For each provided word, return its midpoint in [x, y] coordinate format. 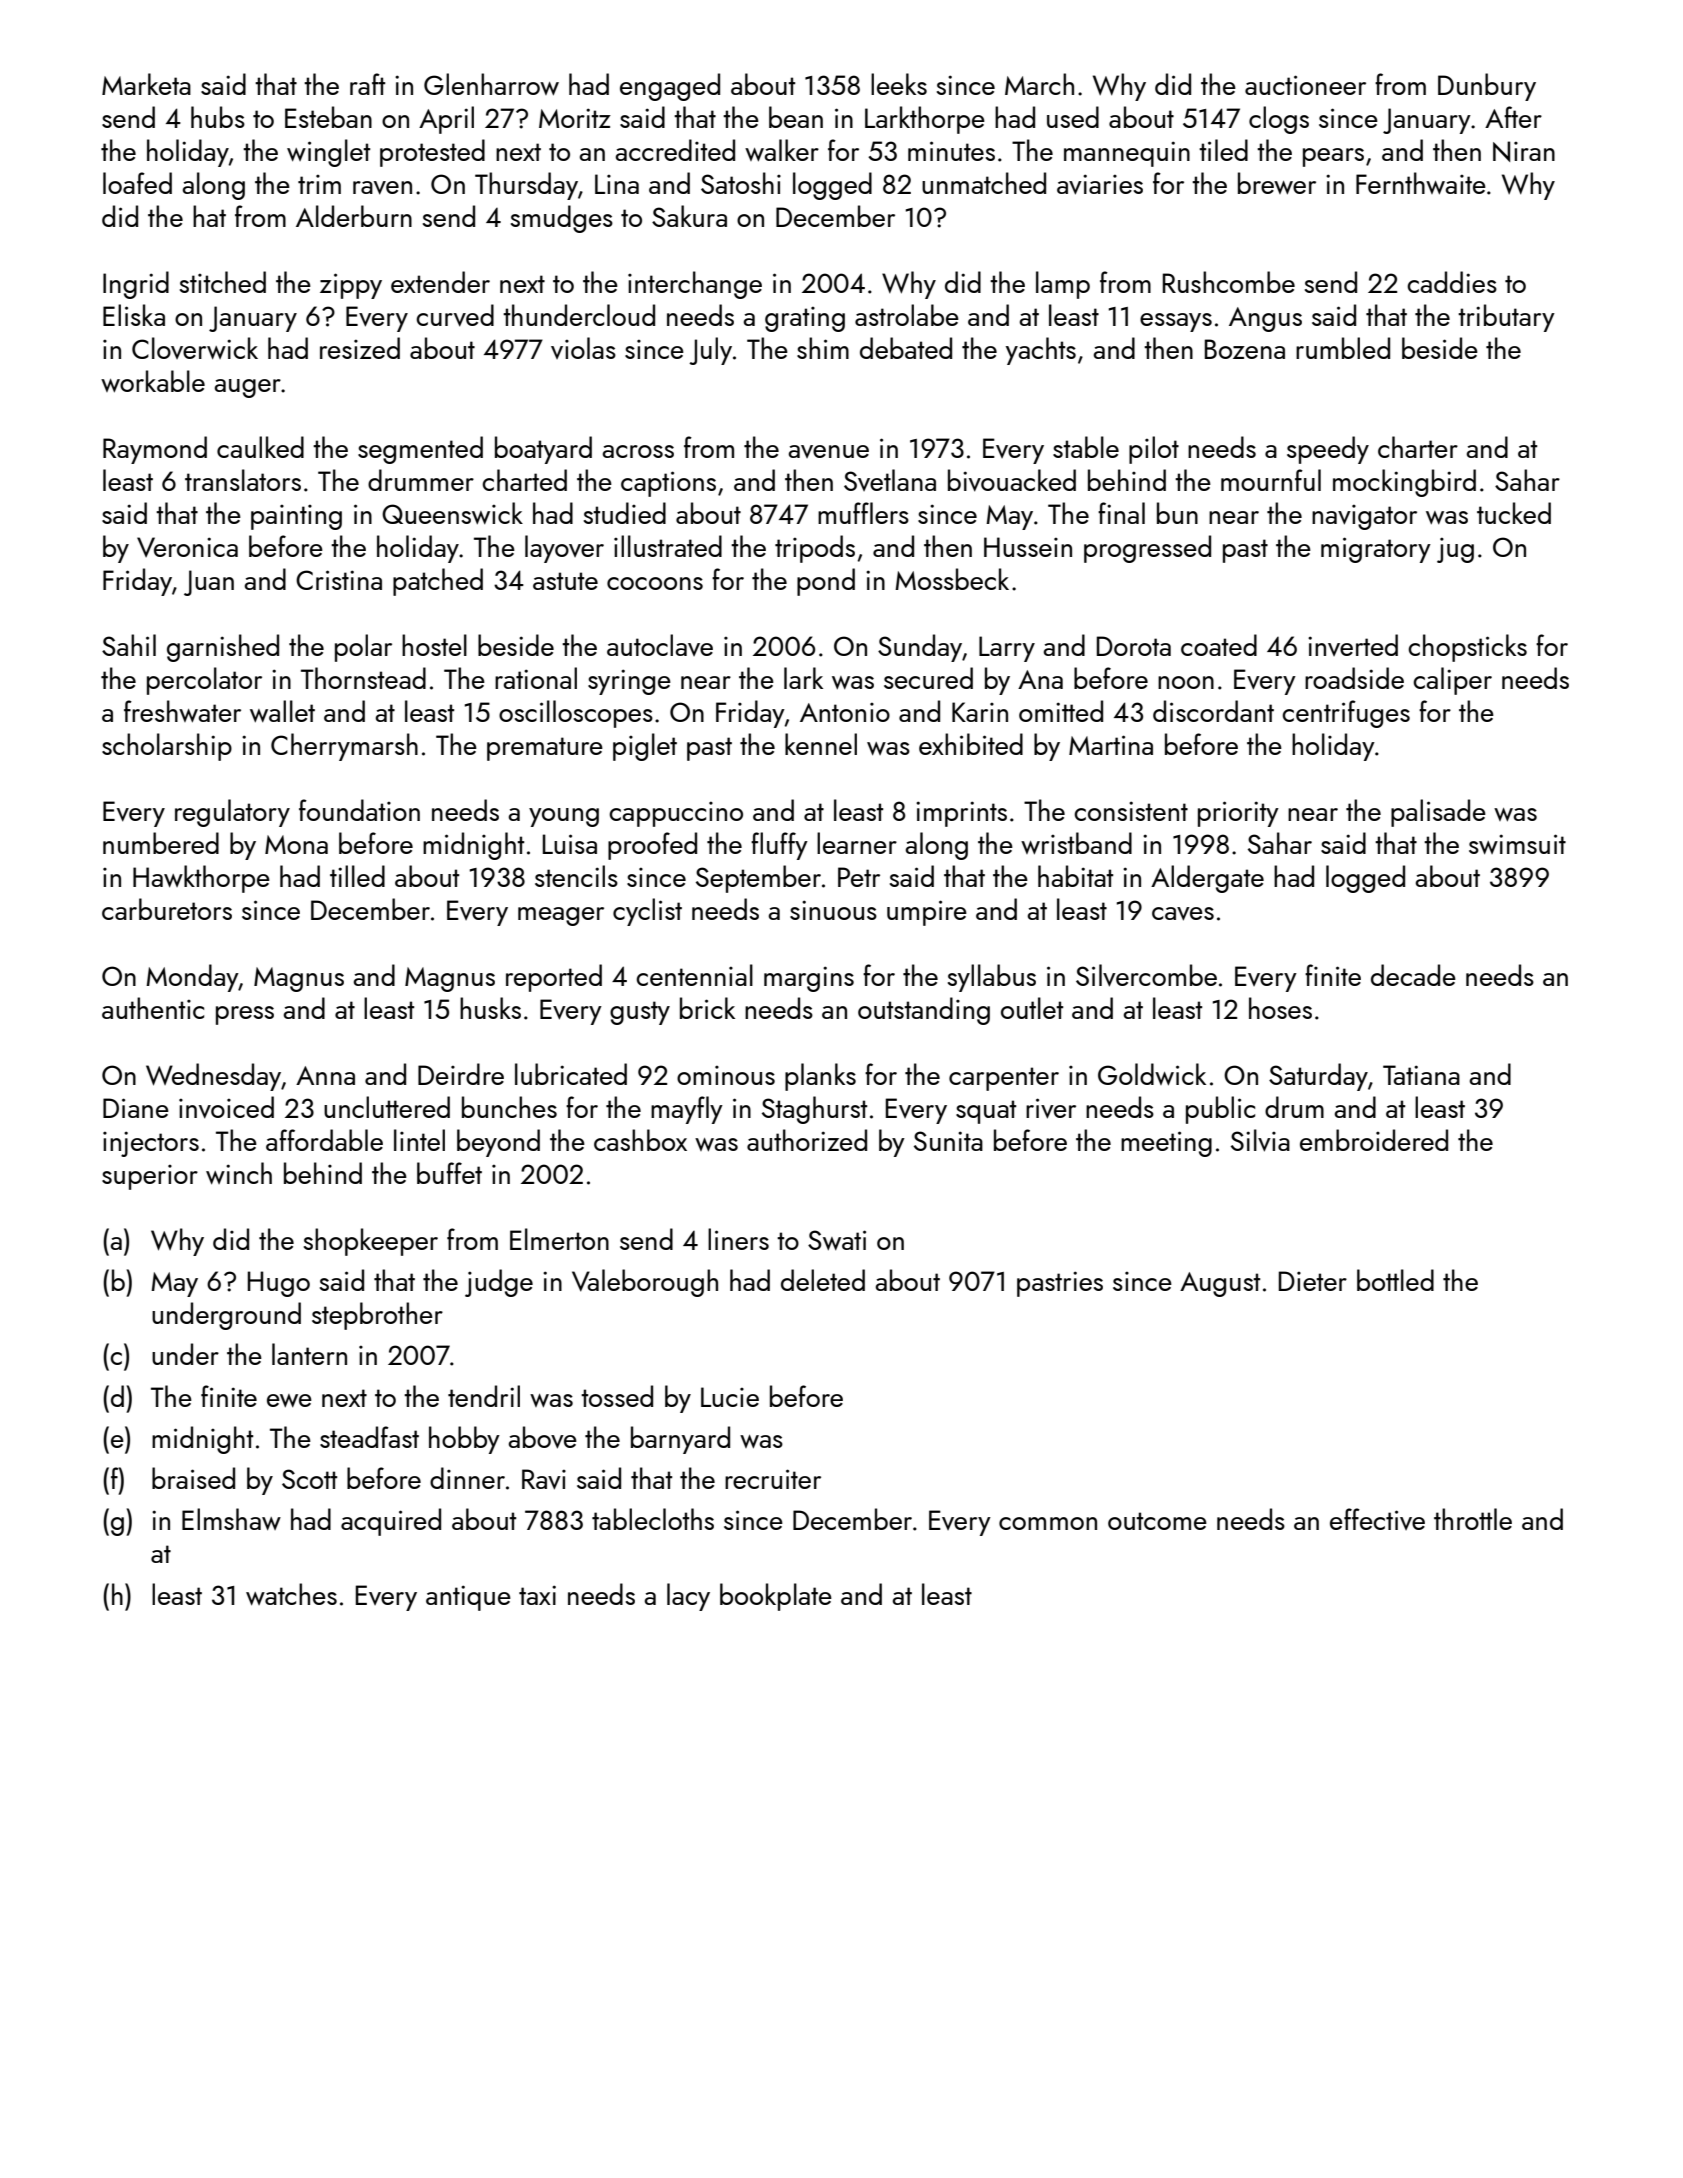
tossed [617, 1396]
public [1220, 1110]
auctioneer [1305, 85]
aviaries [1100, 184]
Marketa [146, 84]
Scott [309, 1479]
